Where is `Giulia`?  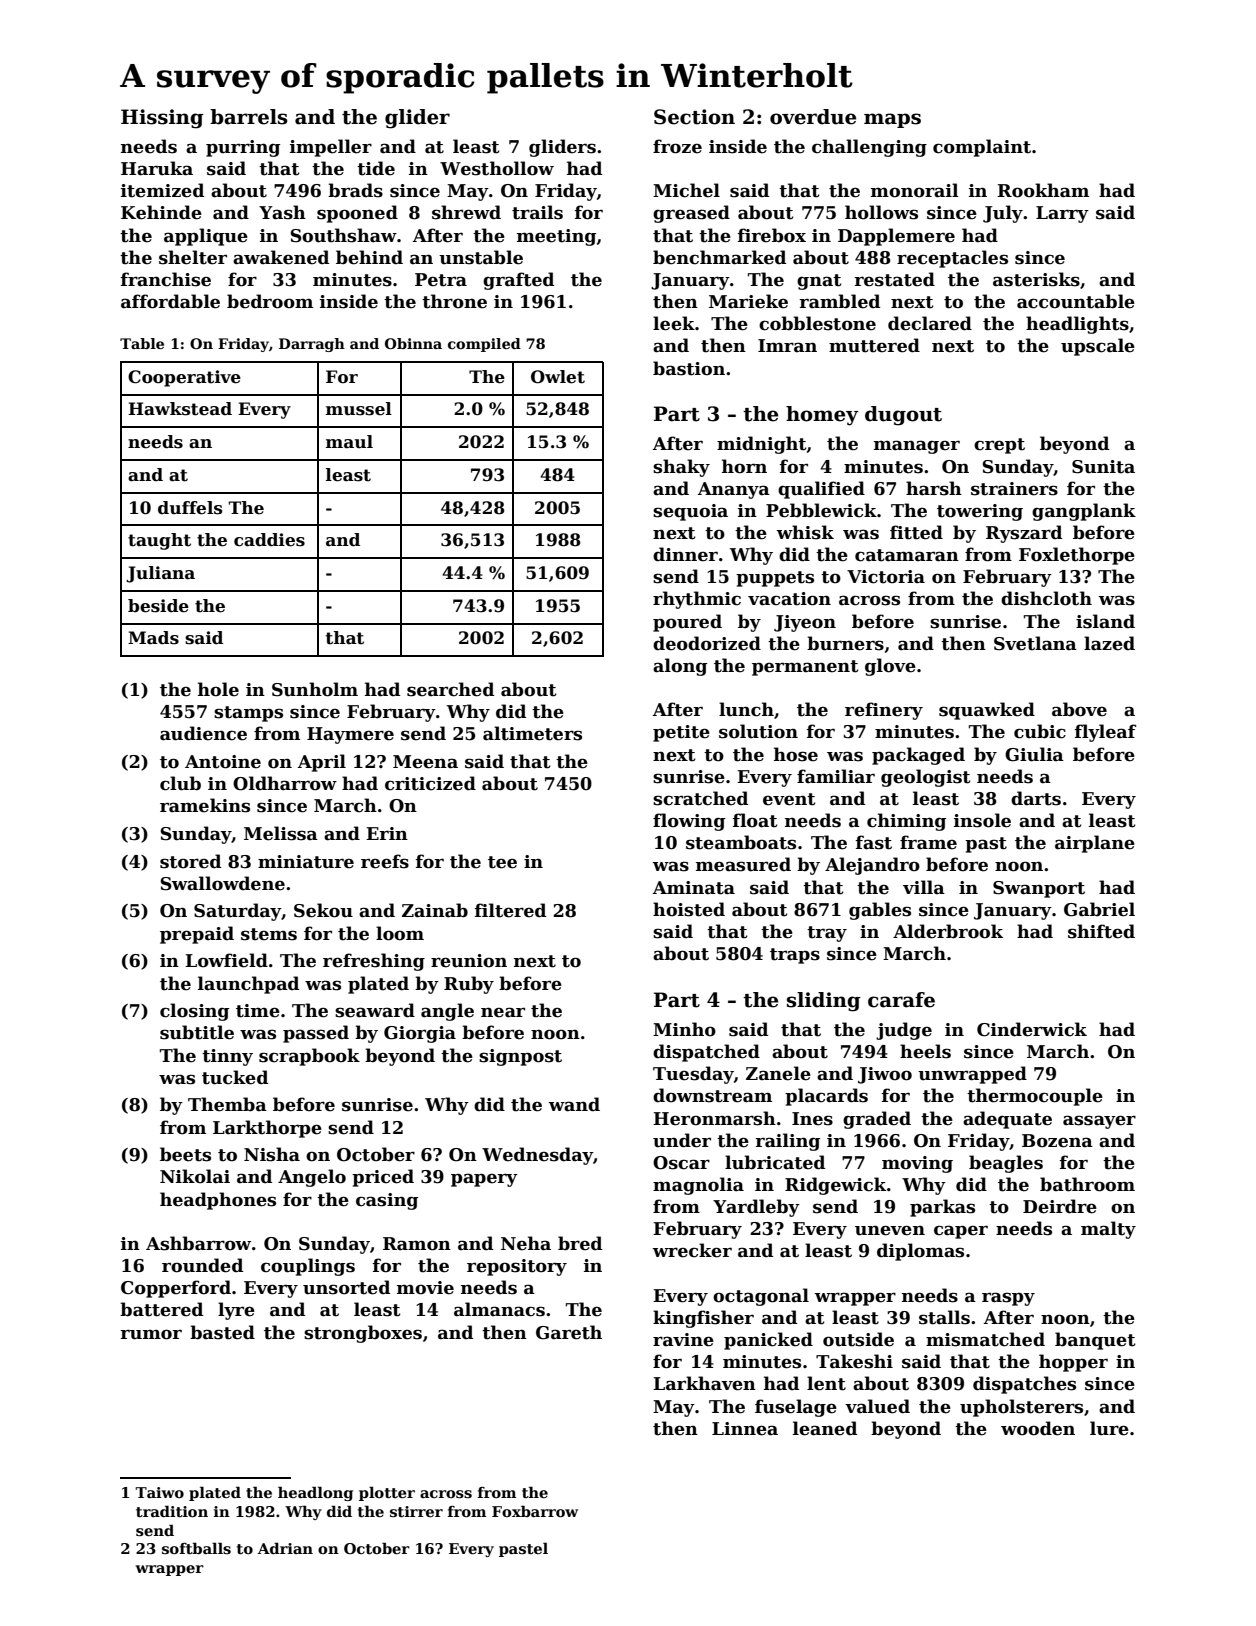
Giulia is located at coordinates (1034, 754).
